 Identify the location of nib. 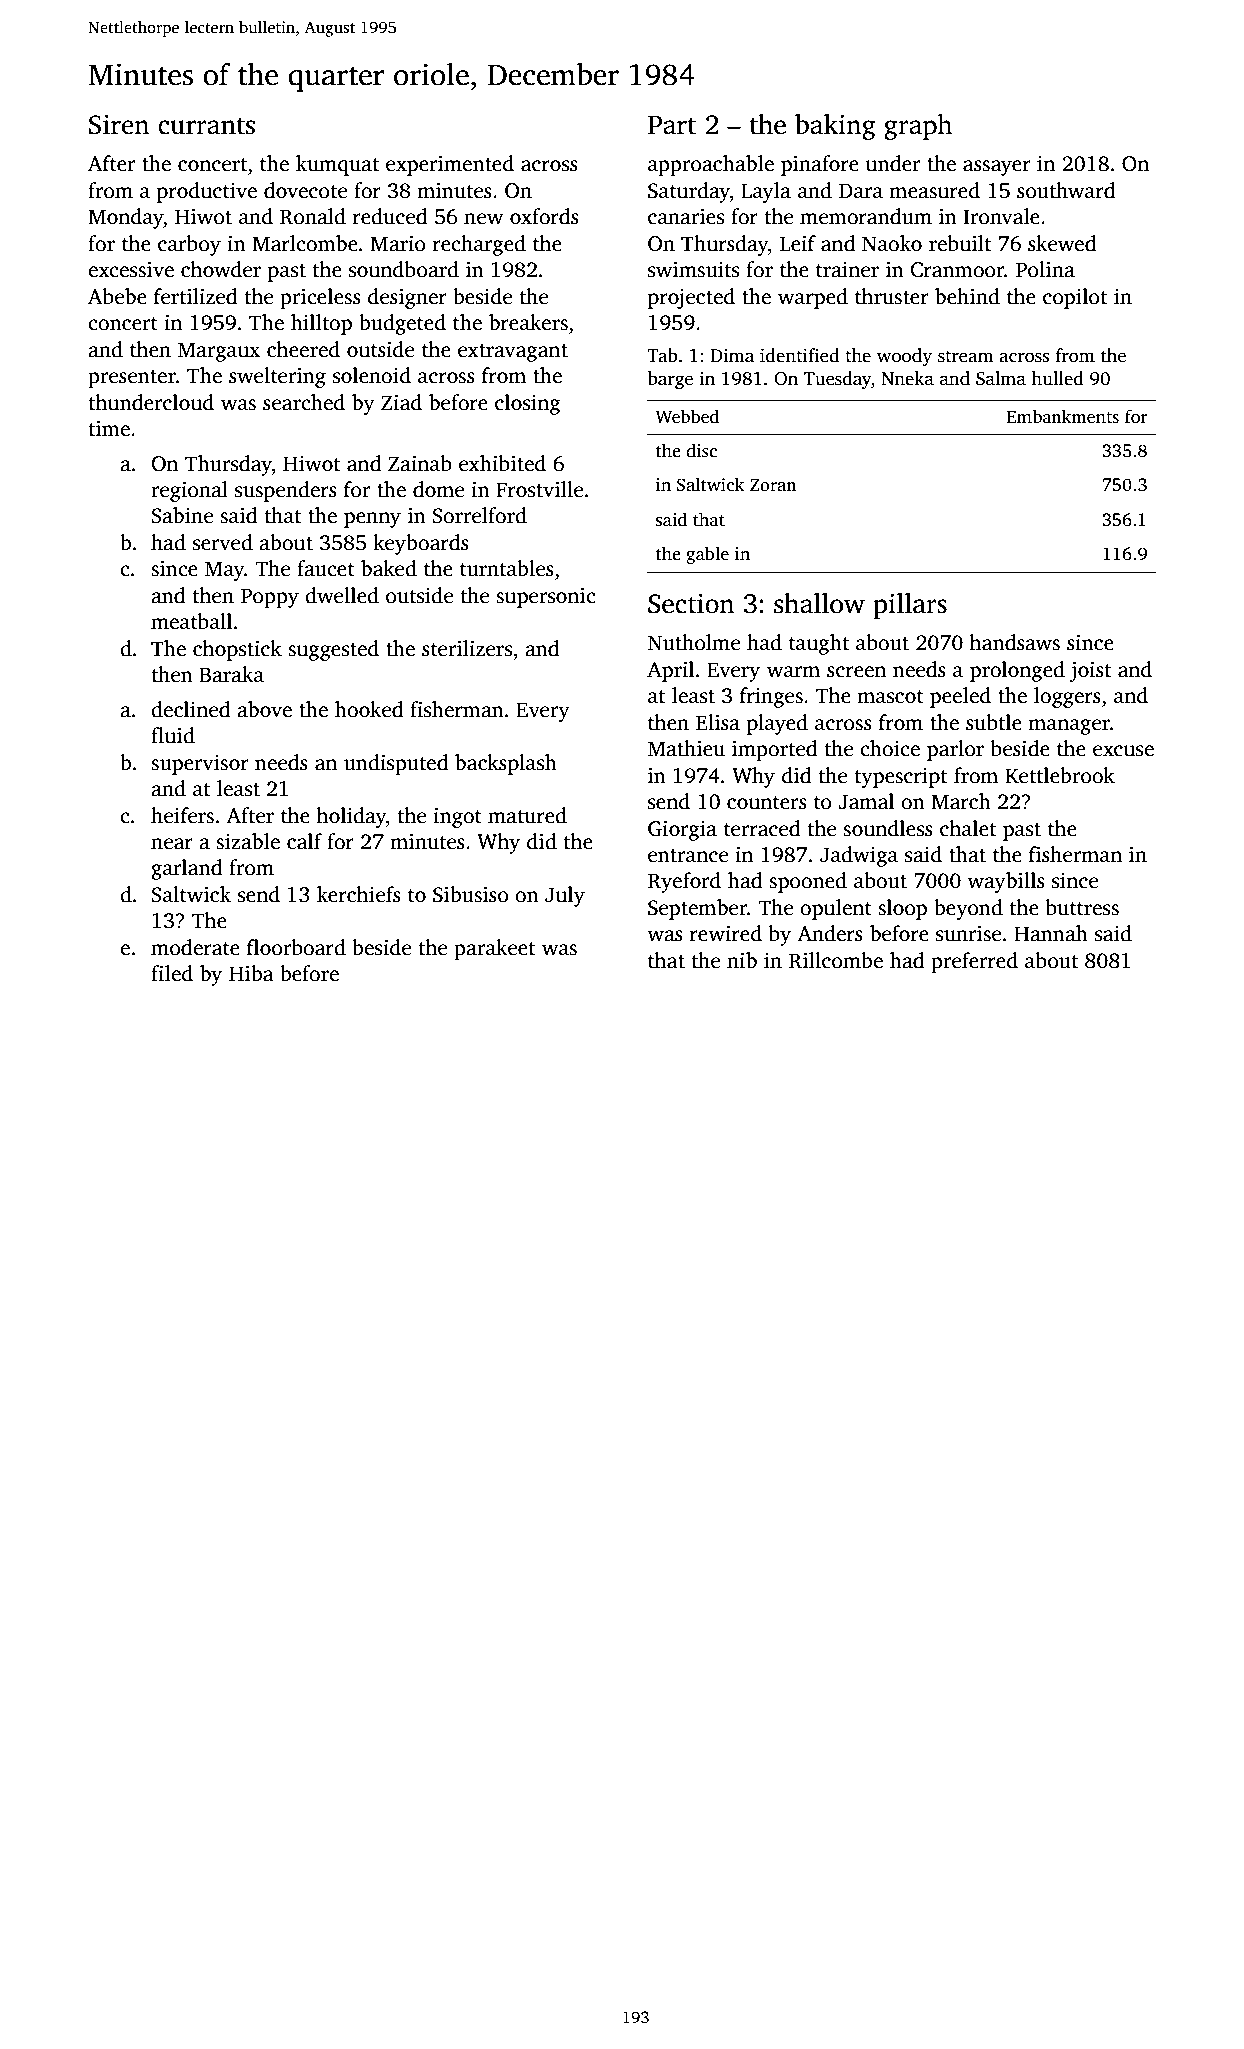
(742, 960).
